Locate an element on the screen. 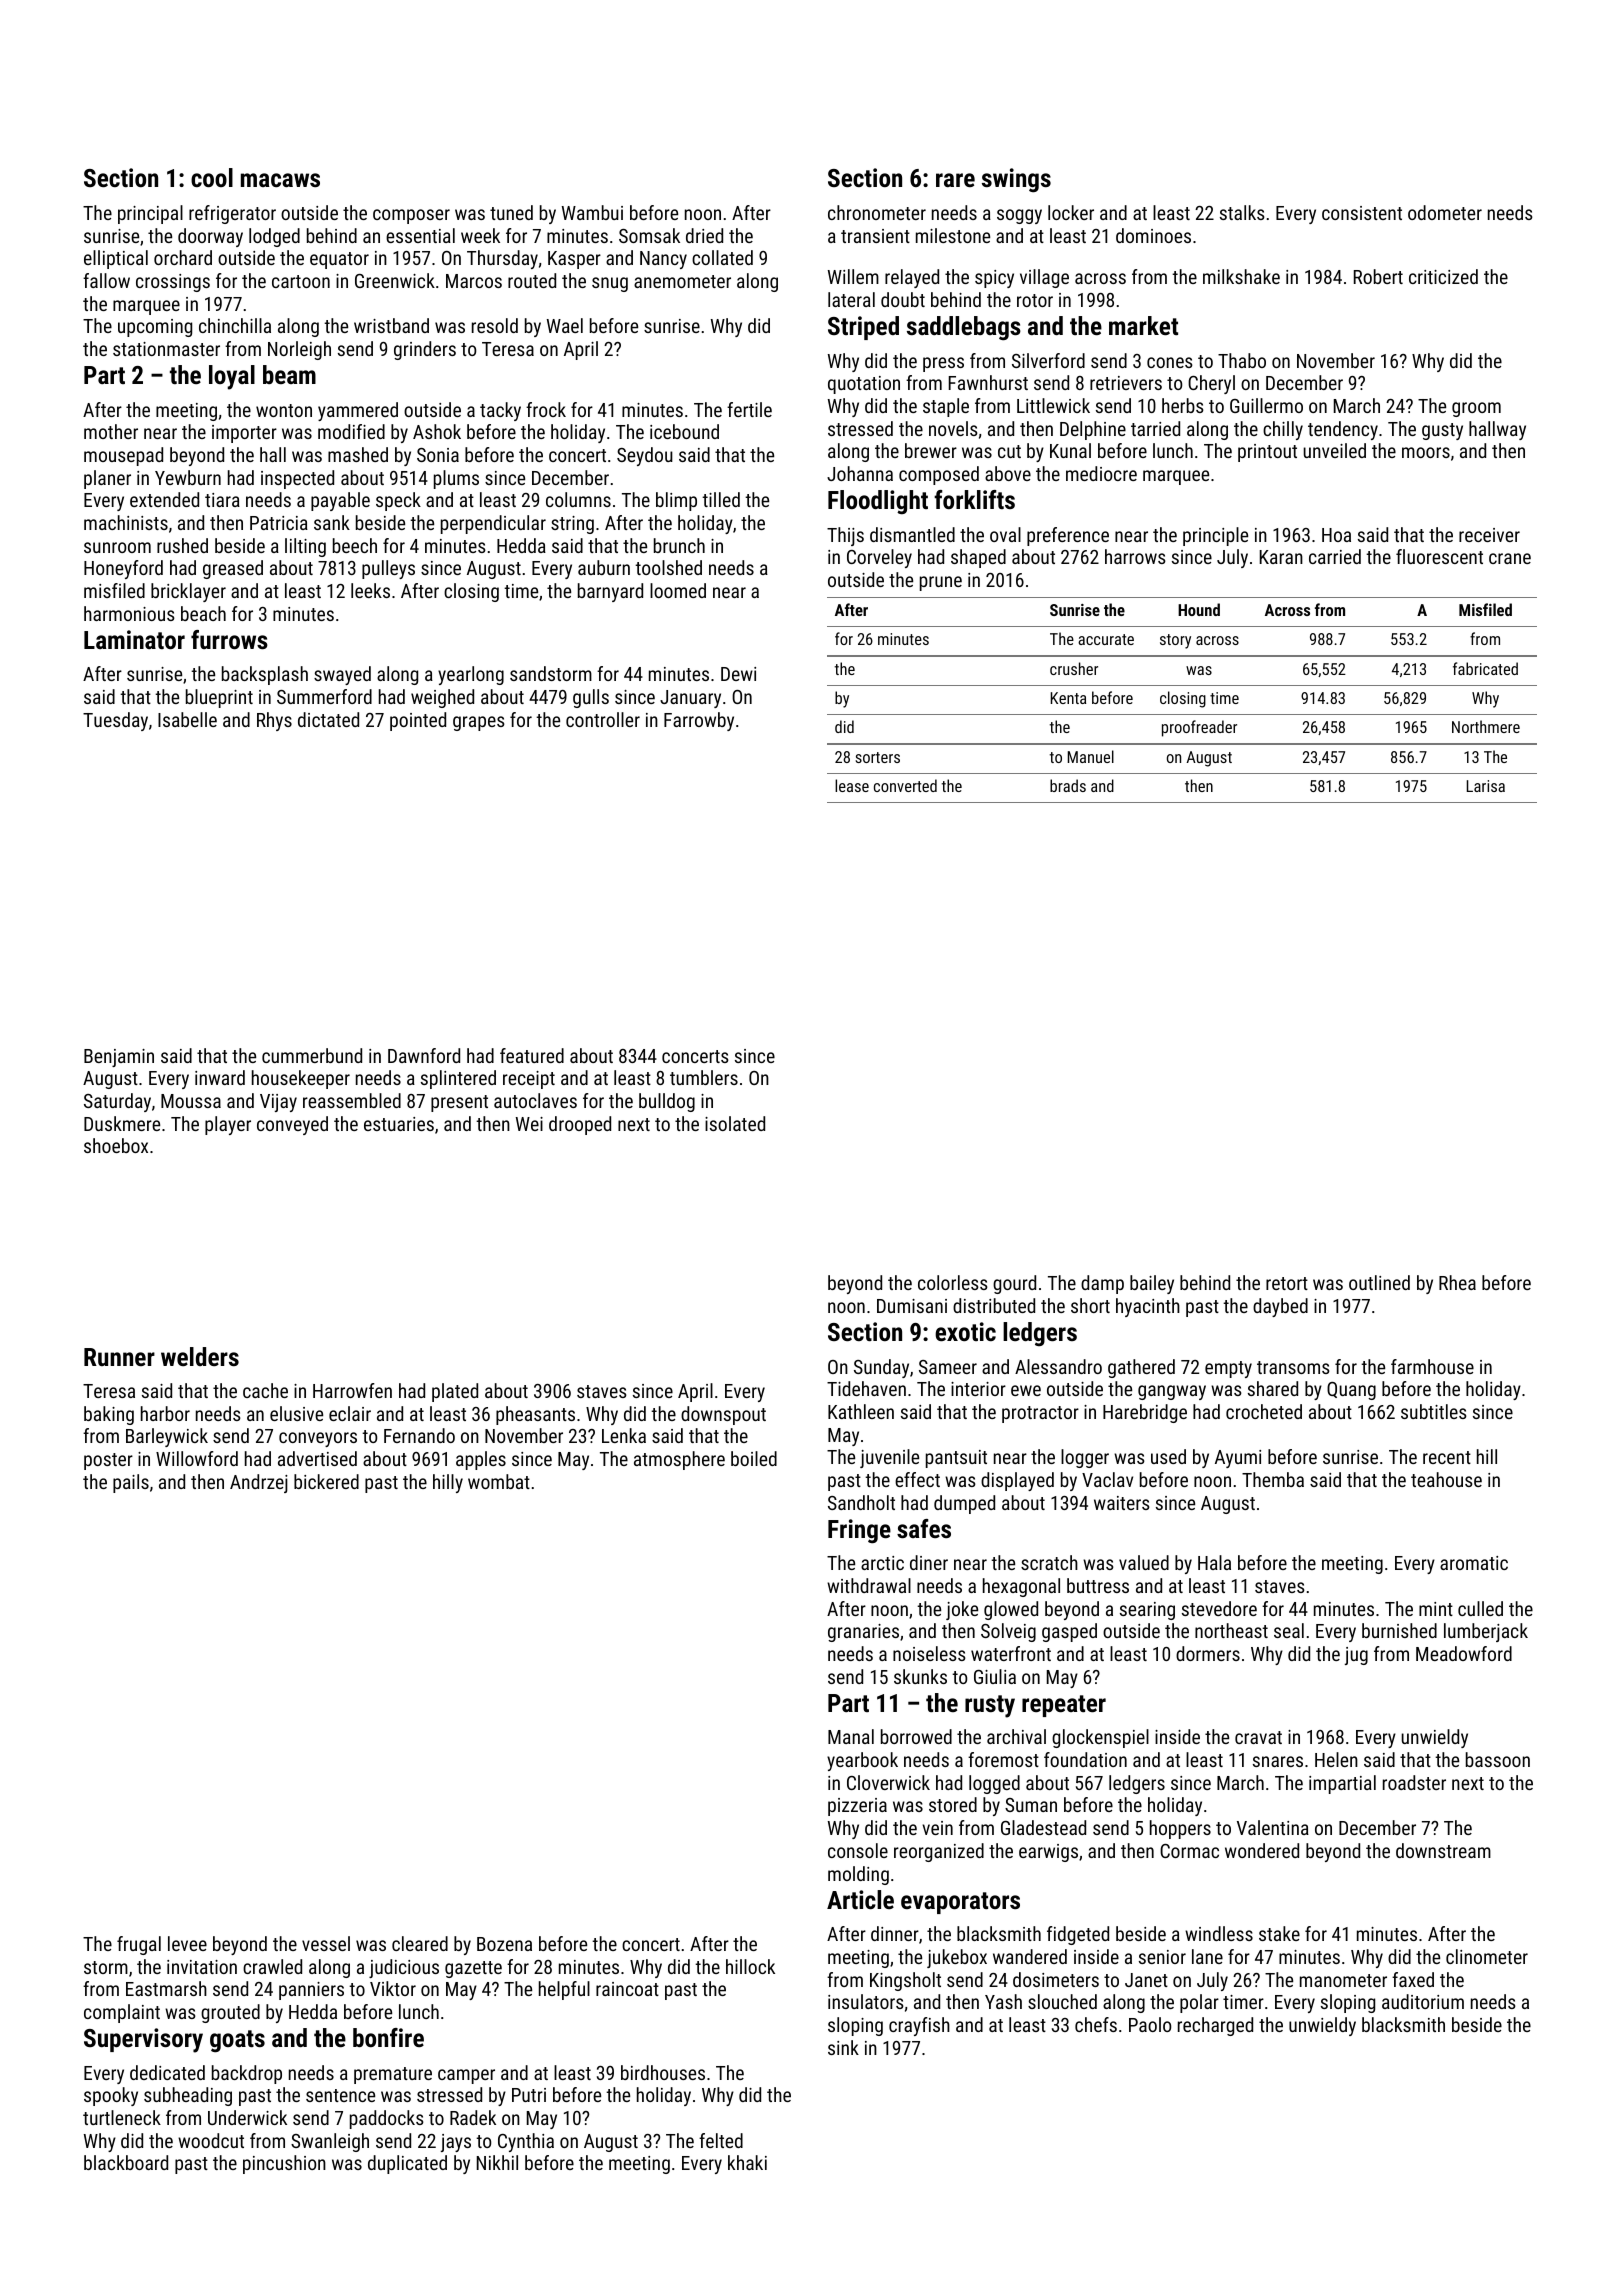 Image resolution: width=1620 pixels, height=2292 pixels. receiver is located at coordinates (1489, 535).
